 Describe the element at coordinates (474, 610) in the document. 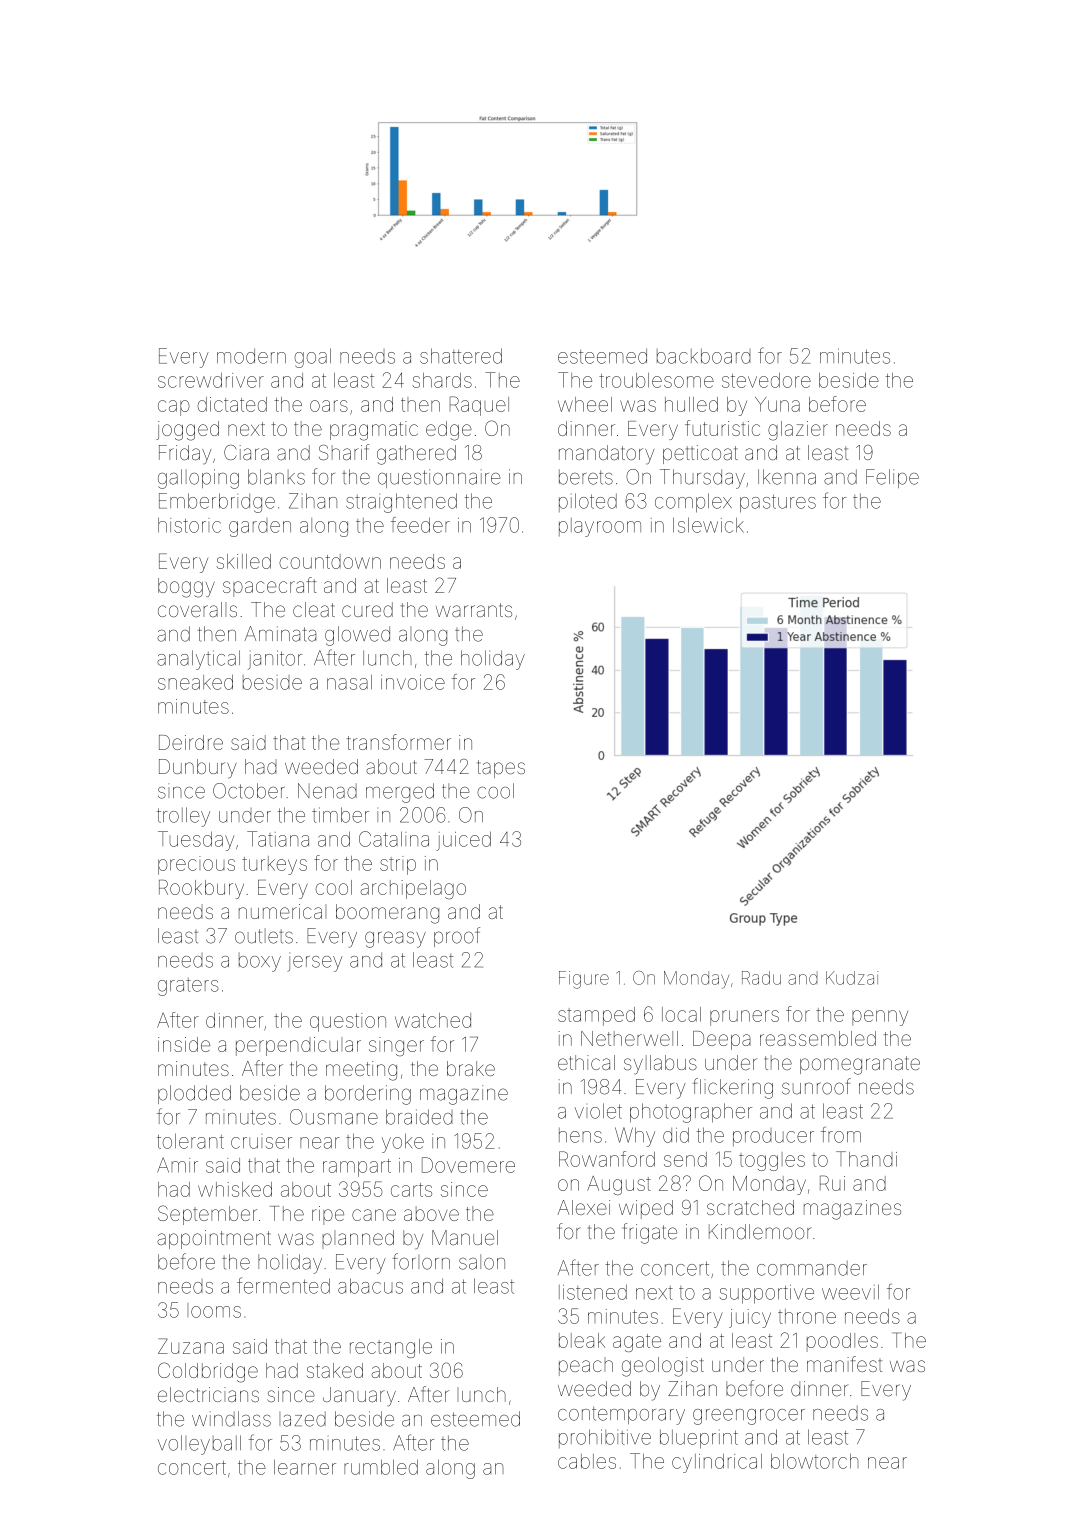

I see `warrants` at that location.
